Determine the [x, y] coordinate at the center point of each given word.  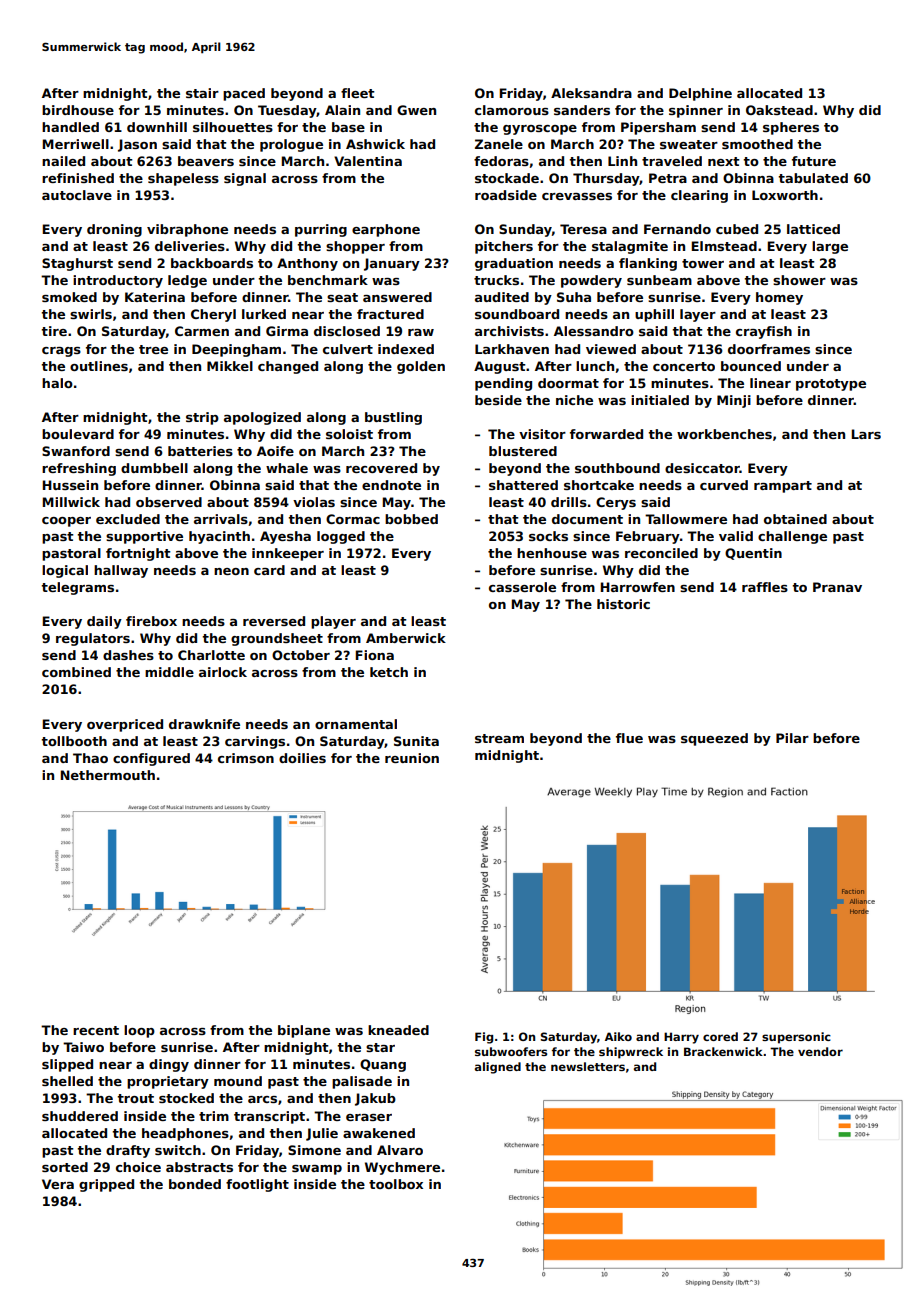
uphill [654, 315]
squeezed [714, 739]
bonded [195, 1184]
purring [321, 230]
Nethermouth [107, 775]
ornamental [356, 724]
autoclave [77, 195]
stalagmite [630, 247]
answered [397, 297]
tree [153, 349]
